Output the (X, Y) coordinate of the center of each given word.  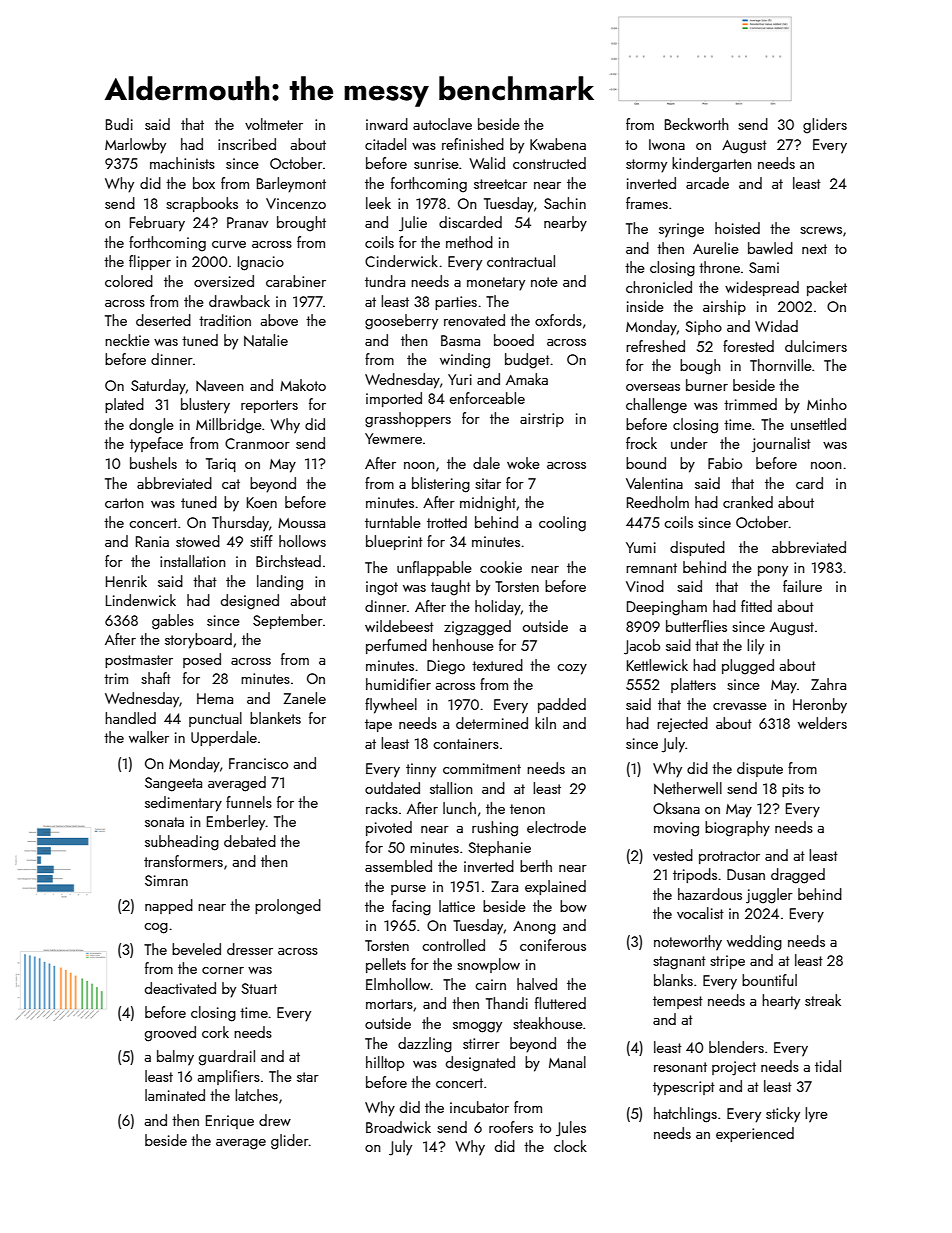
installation (193, 561)
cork (215, 1032)
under (689, 443)
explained (555, 887)
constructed (549, 163)
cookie (501, 567)
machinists (182, 163)
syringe (681, 230)
